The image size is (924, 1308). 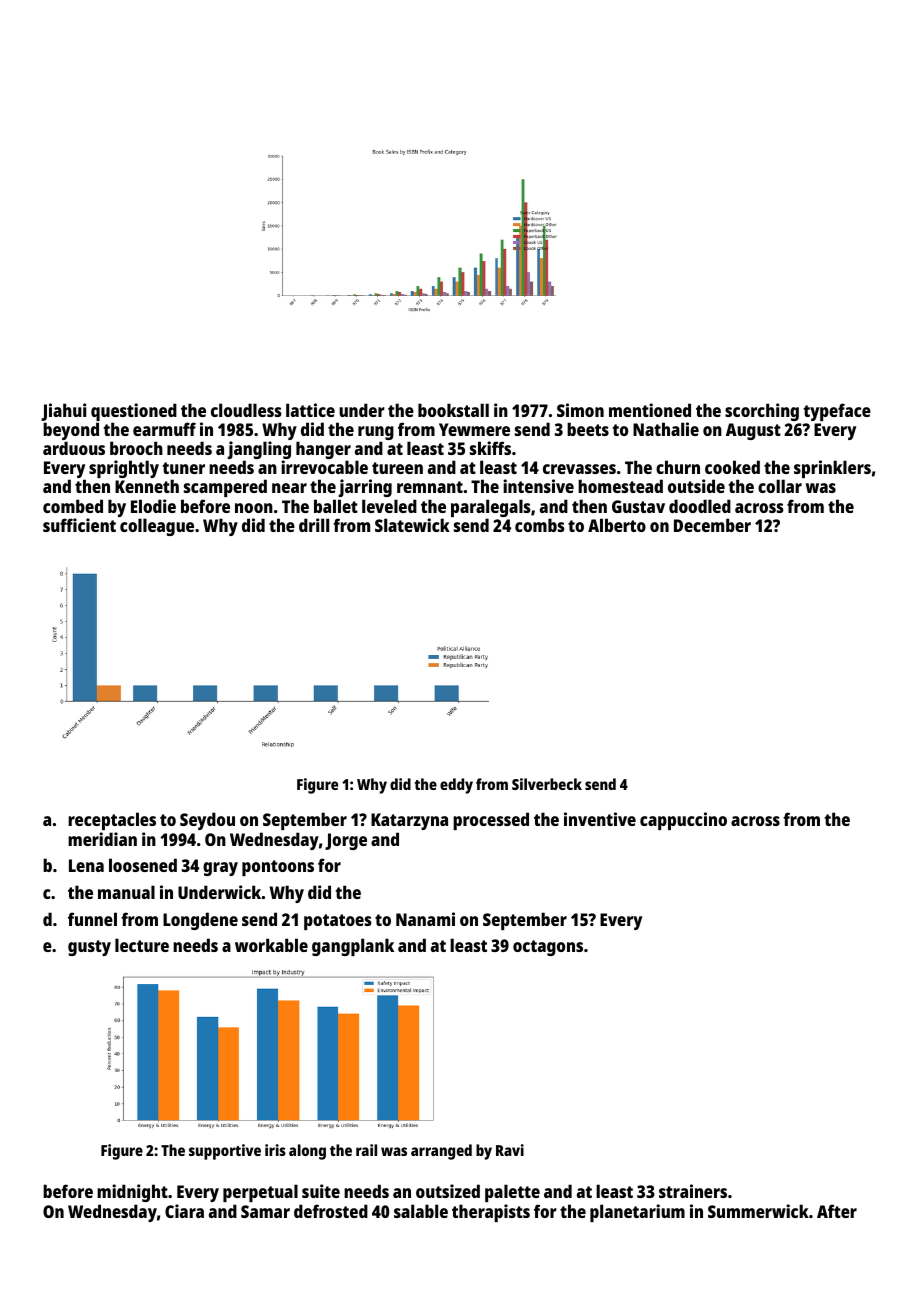 I want to click on Silverbeck, so click(x=547, y=784).
